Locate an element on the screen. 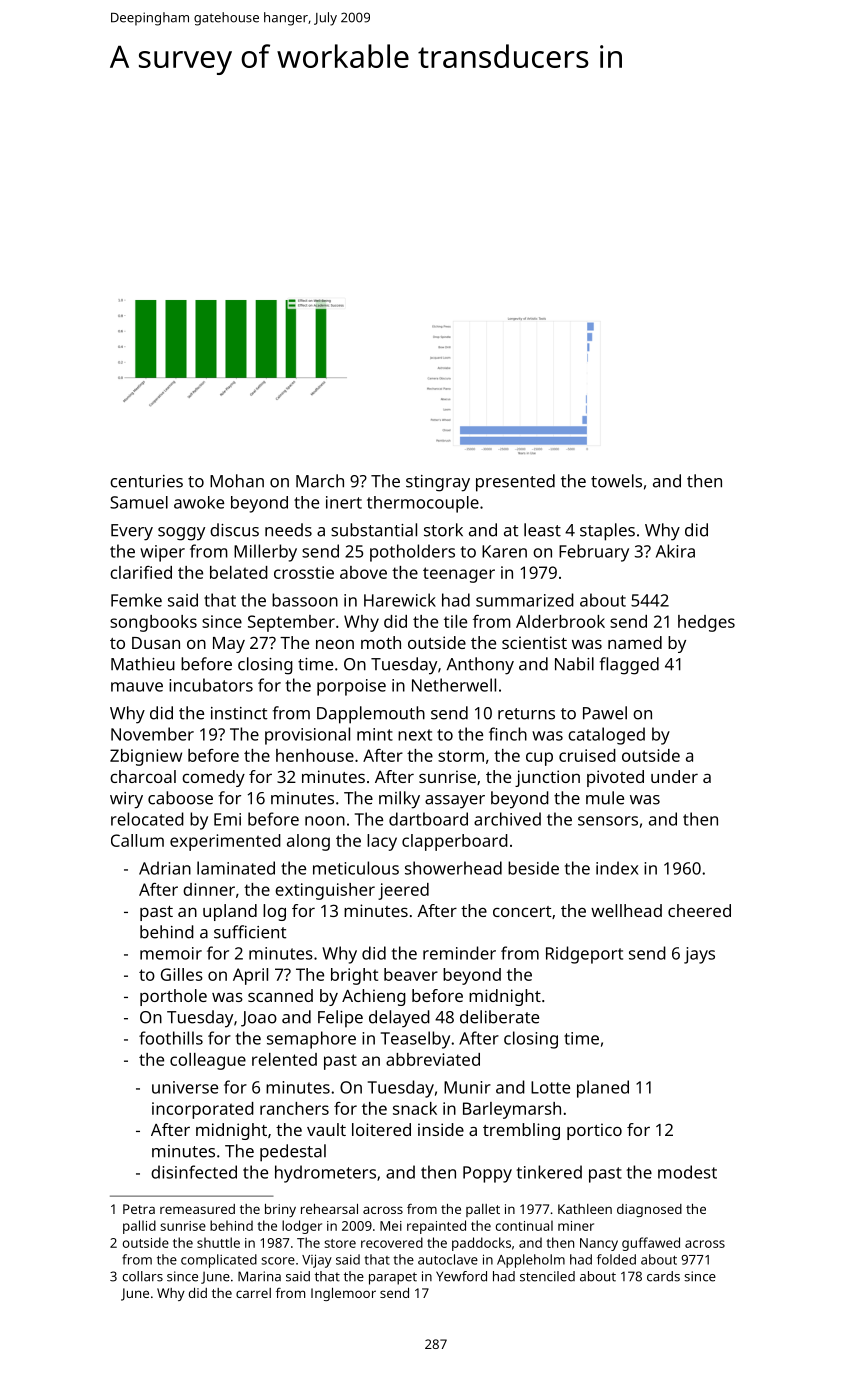 The height and width of the screenshot is (1400, 849). cheered is located at coordinates (699, 910).
